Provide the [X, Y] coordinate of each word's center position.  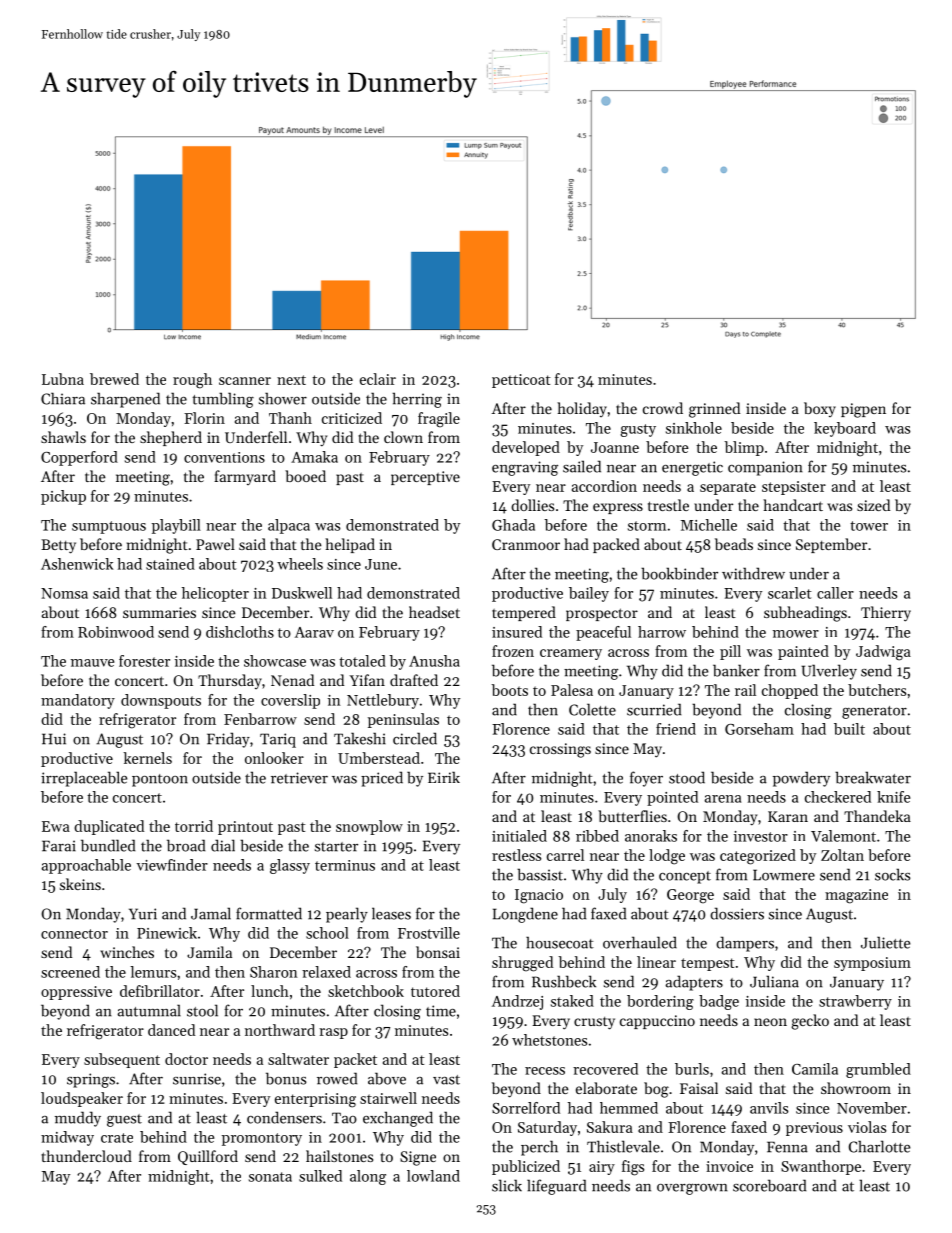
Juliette [885, 942]
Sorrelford [526, 1108]
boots [509, 690]
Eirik [444, 777]
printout [245, 828]
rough [192, 381]
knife [893, 797]
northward [280, 1030]
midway [67, 1138]
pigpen [863, 410]
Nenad [292, 680]
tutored [435, 991]
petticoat [521, 381]
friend [676, 729]
